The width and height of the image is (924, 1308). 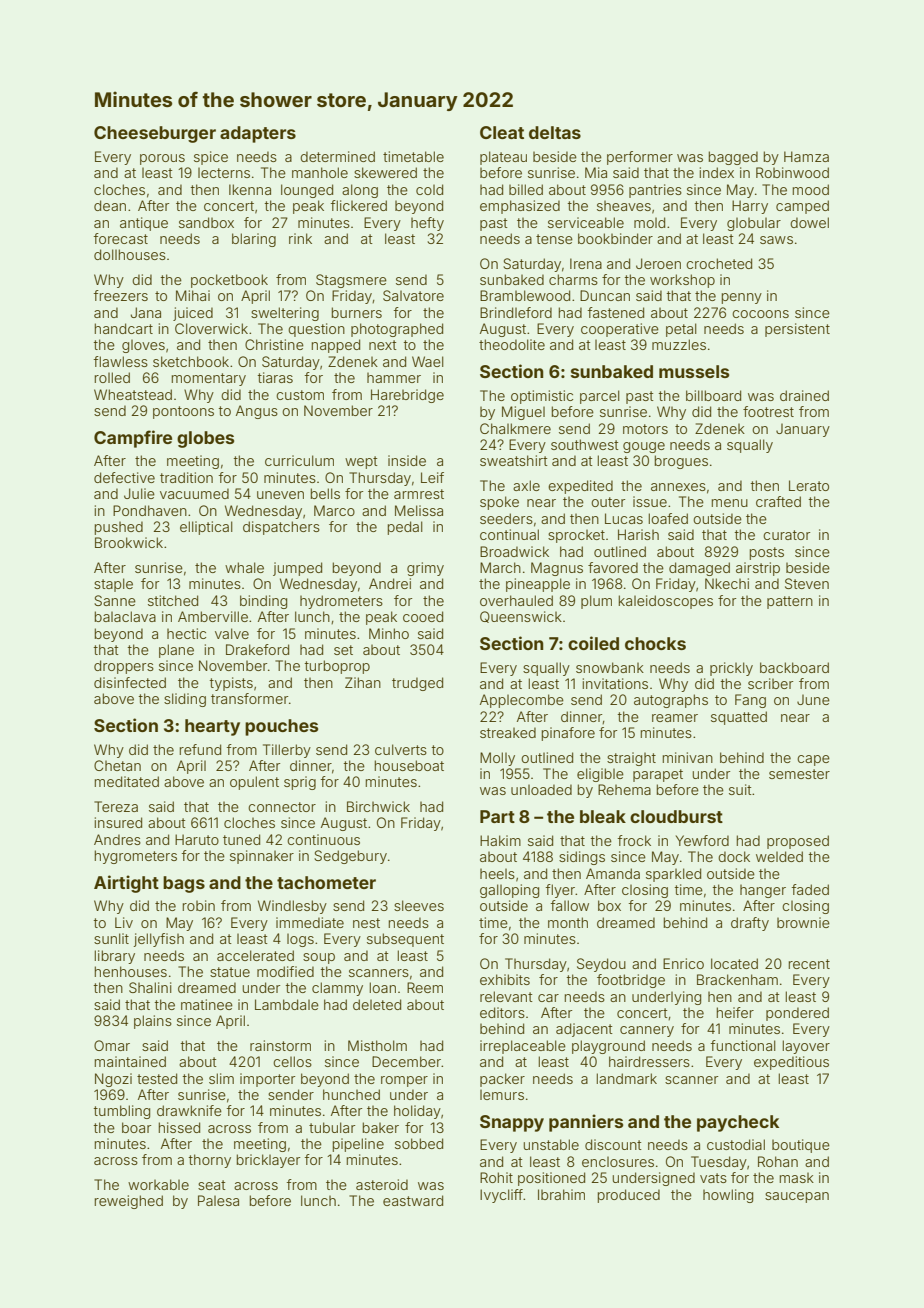 What do you see at coordinates (501, 1196) in the image?
I see `Ivycliff` at bounding box center [501, 1196].
